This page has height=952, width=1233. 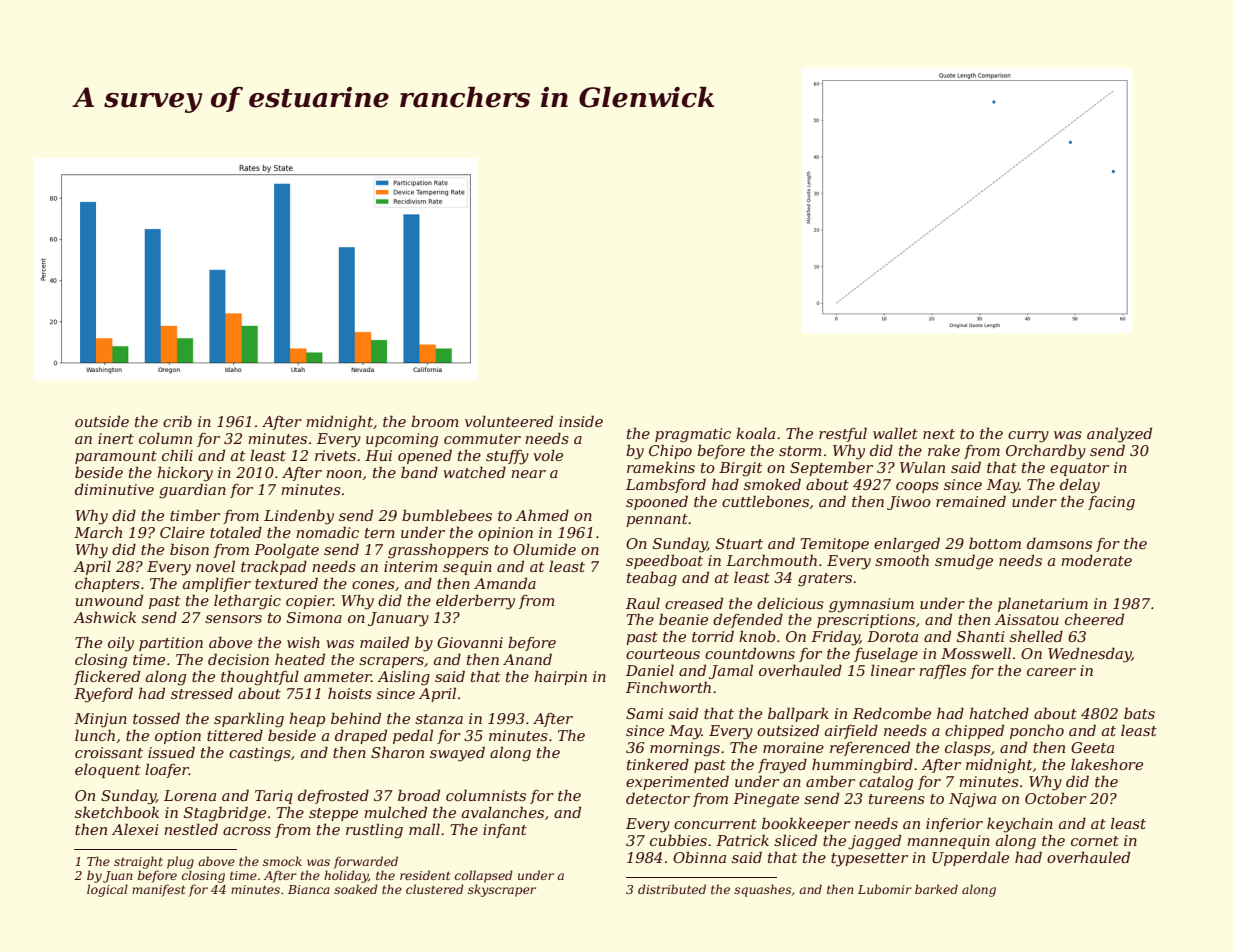 What do you see at coordinates (762, 890) in the page?
I see `squashes` at bounding box center [762, 890].
